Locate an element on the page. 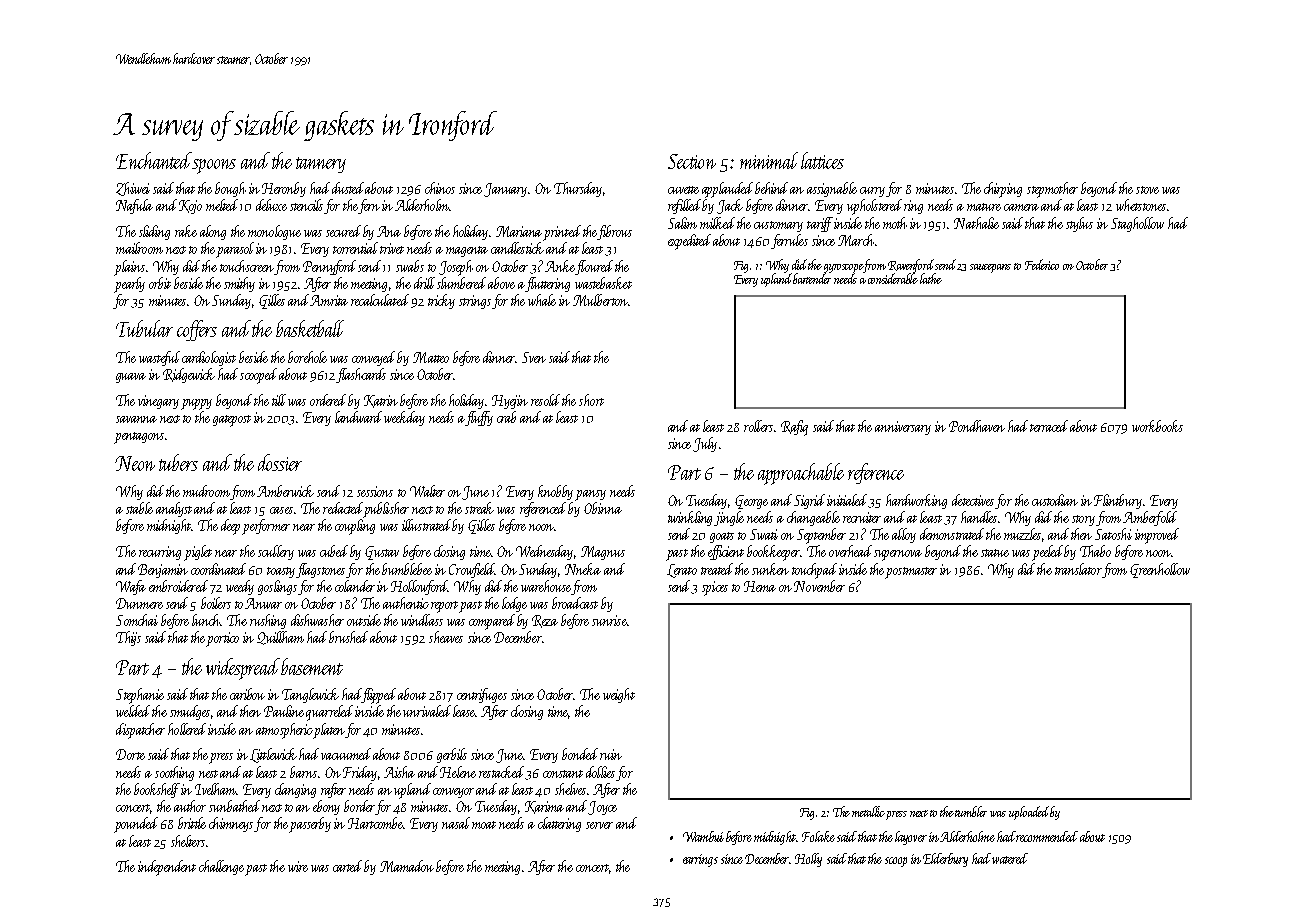 The height and width of the image is (924, 1308). caribou is located at coordinates (247, 694).
